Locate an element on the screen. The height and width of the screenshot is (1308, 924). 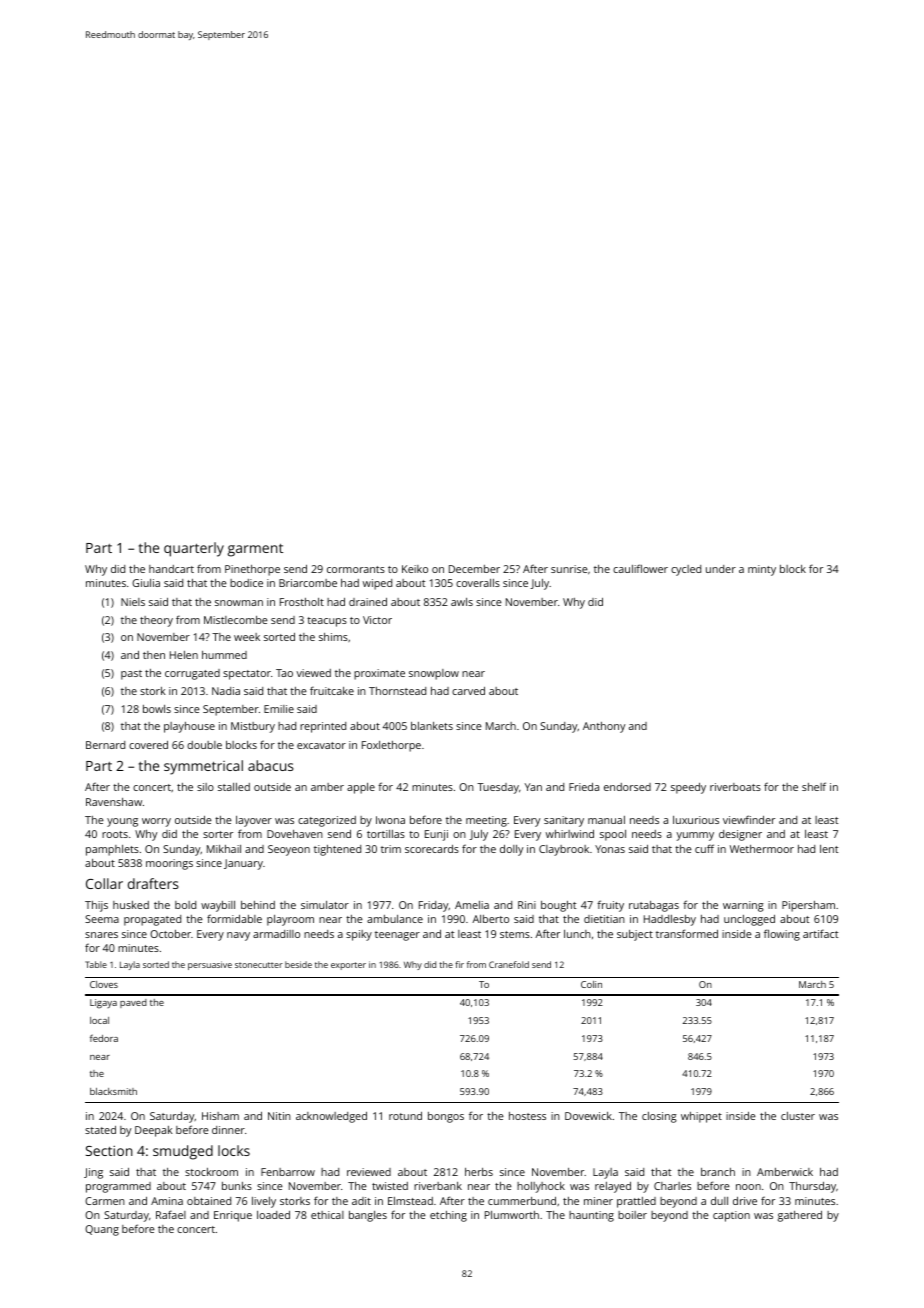
fir is located at coordinates (459, 964).
